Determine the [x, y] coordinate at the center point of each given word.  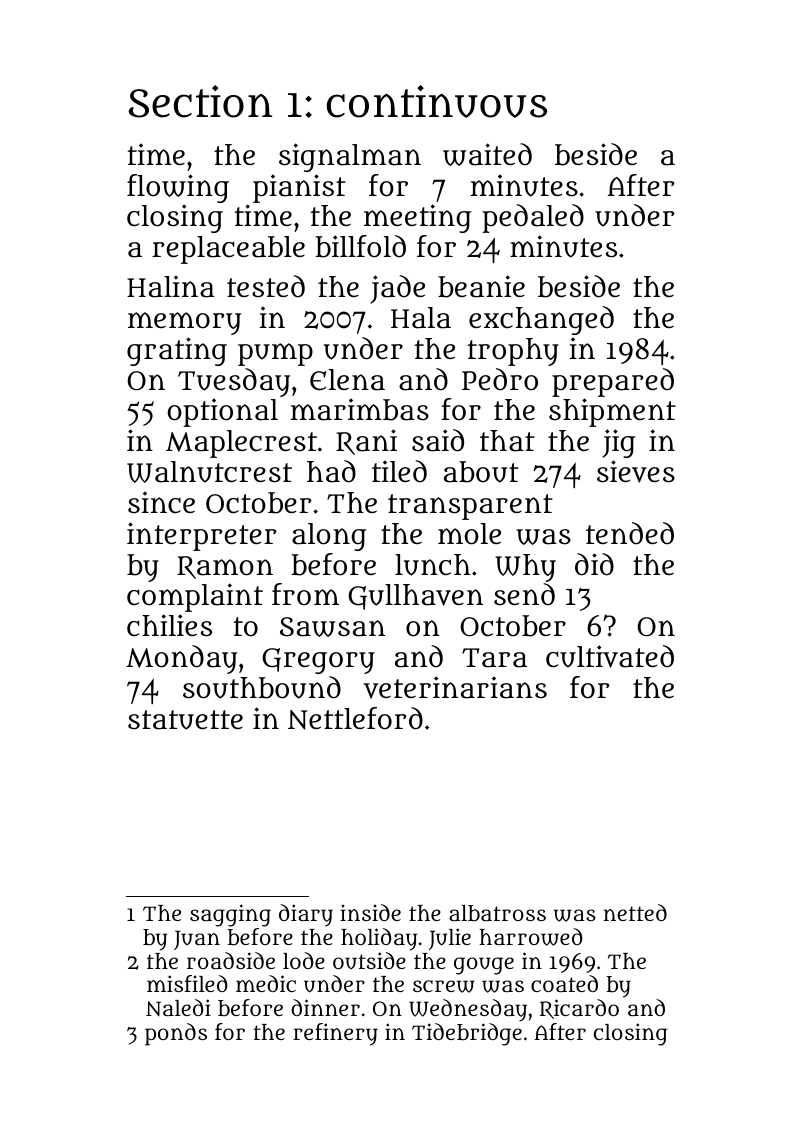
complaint [195, 597]
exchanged [541, 320]
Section [200, 101]
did [594, 564]
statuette [185, 720]
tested [266, 286]
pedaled [533, 218]
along [329, 537]
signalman [350, 157]
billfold [360, 246]
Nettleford [355, 718]
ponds [176, 1034]
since [161, 503]
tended [630, 533]
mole [469, 534]
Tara [494, 658]
